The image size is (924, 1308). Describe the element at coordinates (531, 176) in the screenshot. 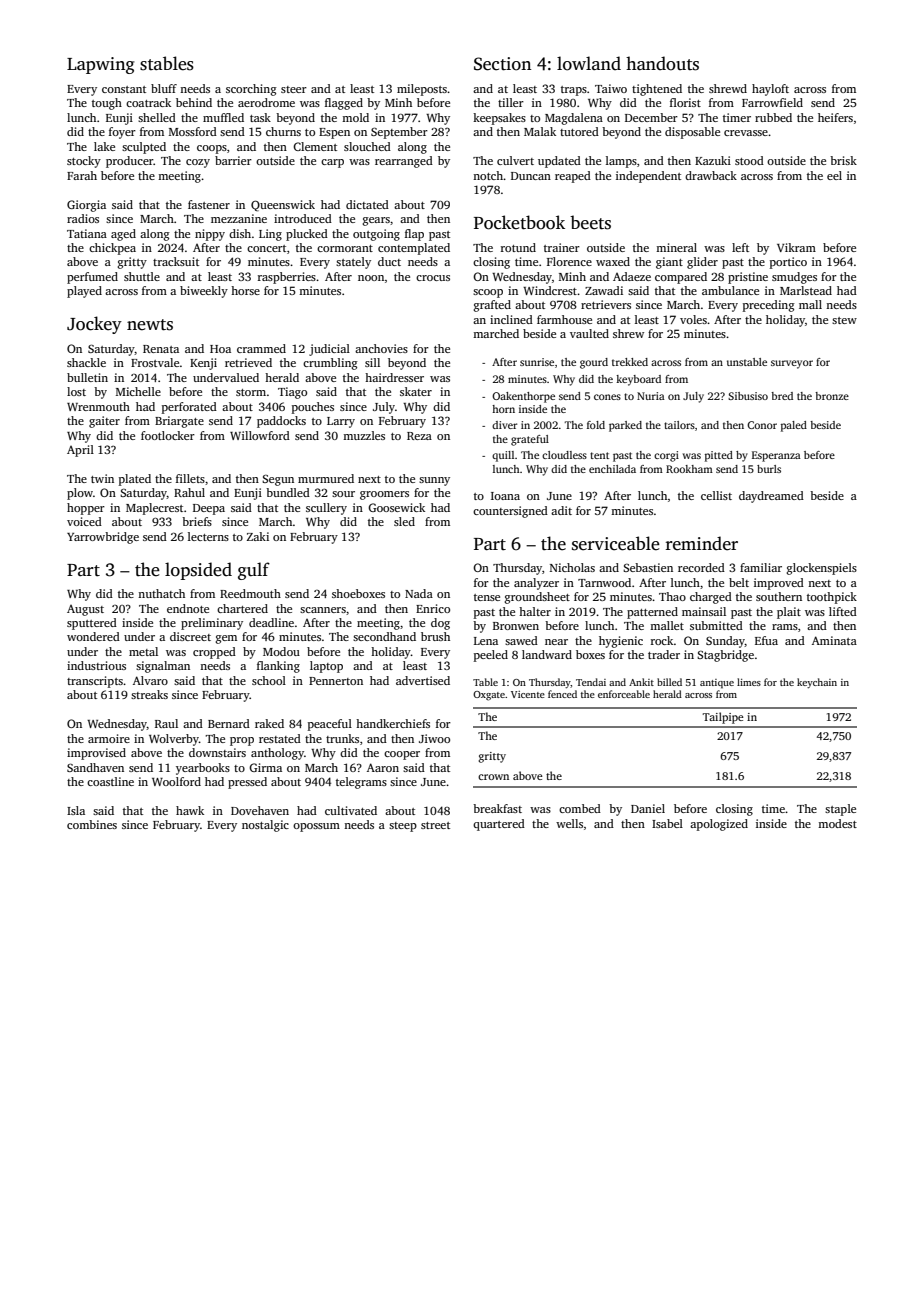

I see `Duncan` at that location.
